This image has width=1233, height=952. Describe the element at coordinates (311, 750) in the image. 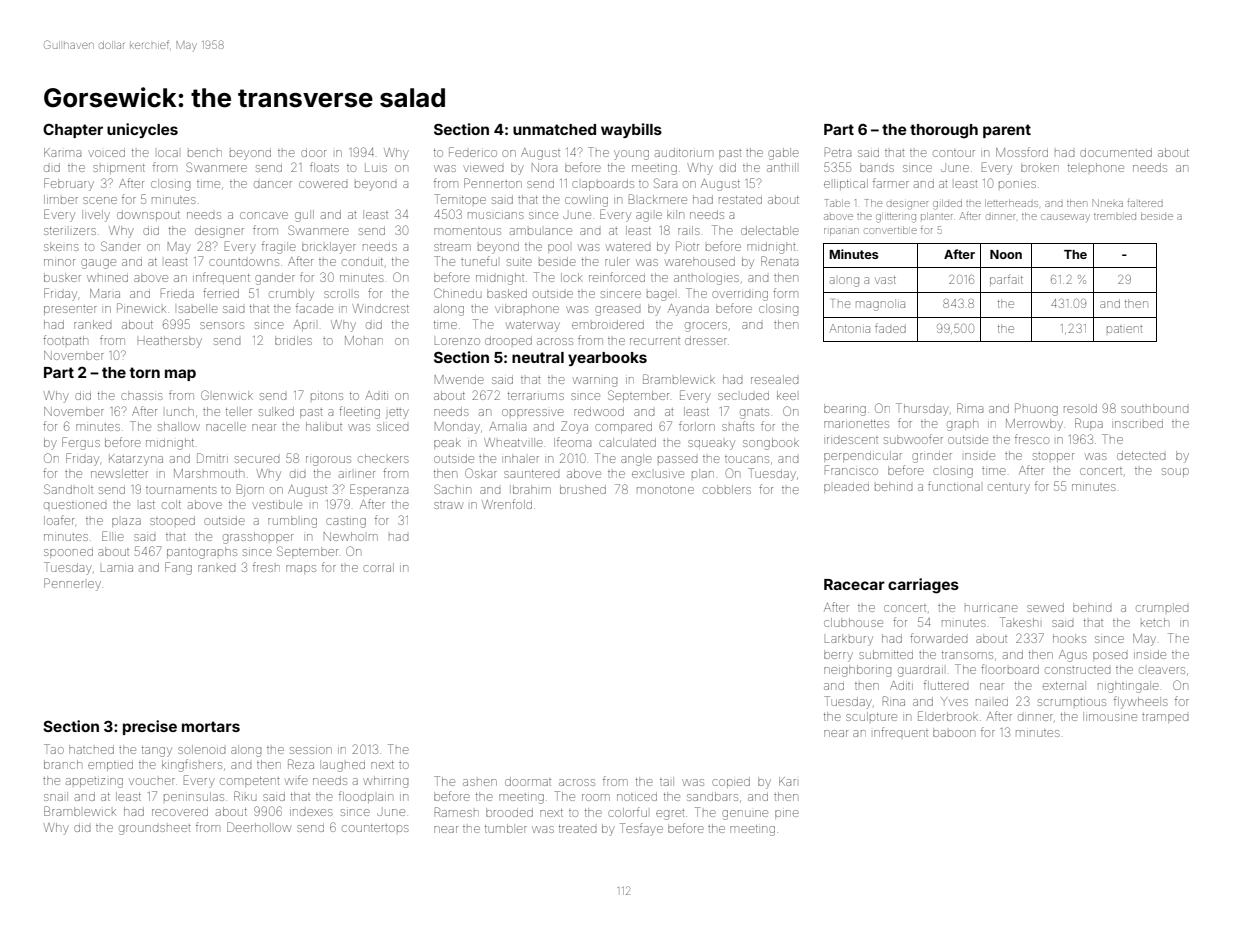

I see `session` at that location.
